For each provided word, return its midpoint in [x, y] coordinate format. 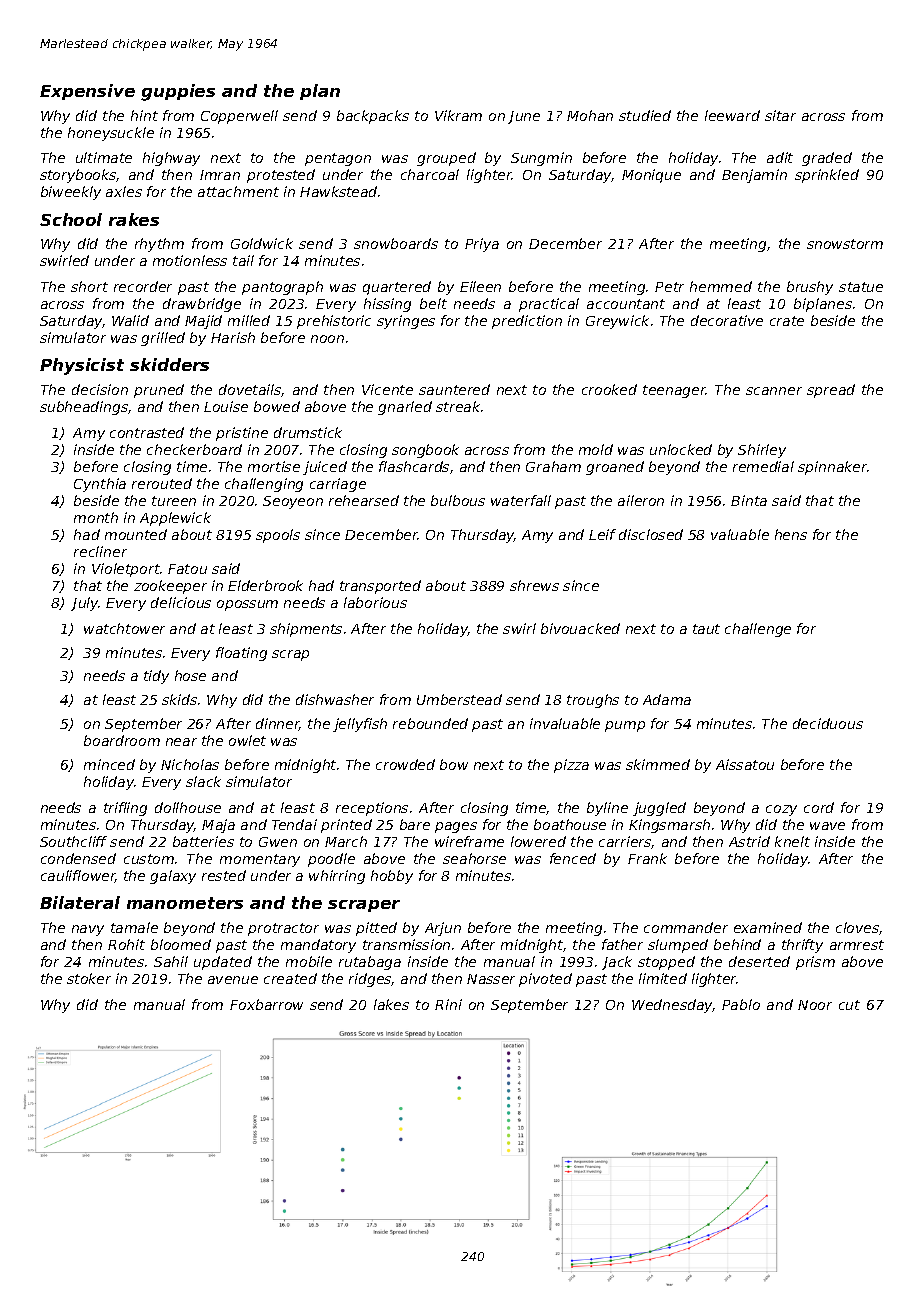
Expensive [87, 92]
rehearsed [364, 500]
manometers [185, 903]
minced [109, 764]
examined [768, 927]
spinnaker [832, 468]
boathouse [570, 824]
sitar [780, 115]
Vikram [458, 115]
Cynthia [100, 485]
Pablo [741, 1004]
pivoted [545, 980]
